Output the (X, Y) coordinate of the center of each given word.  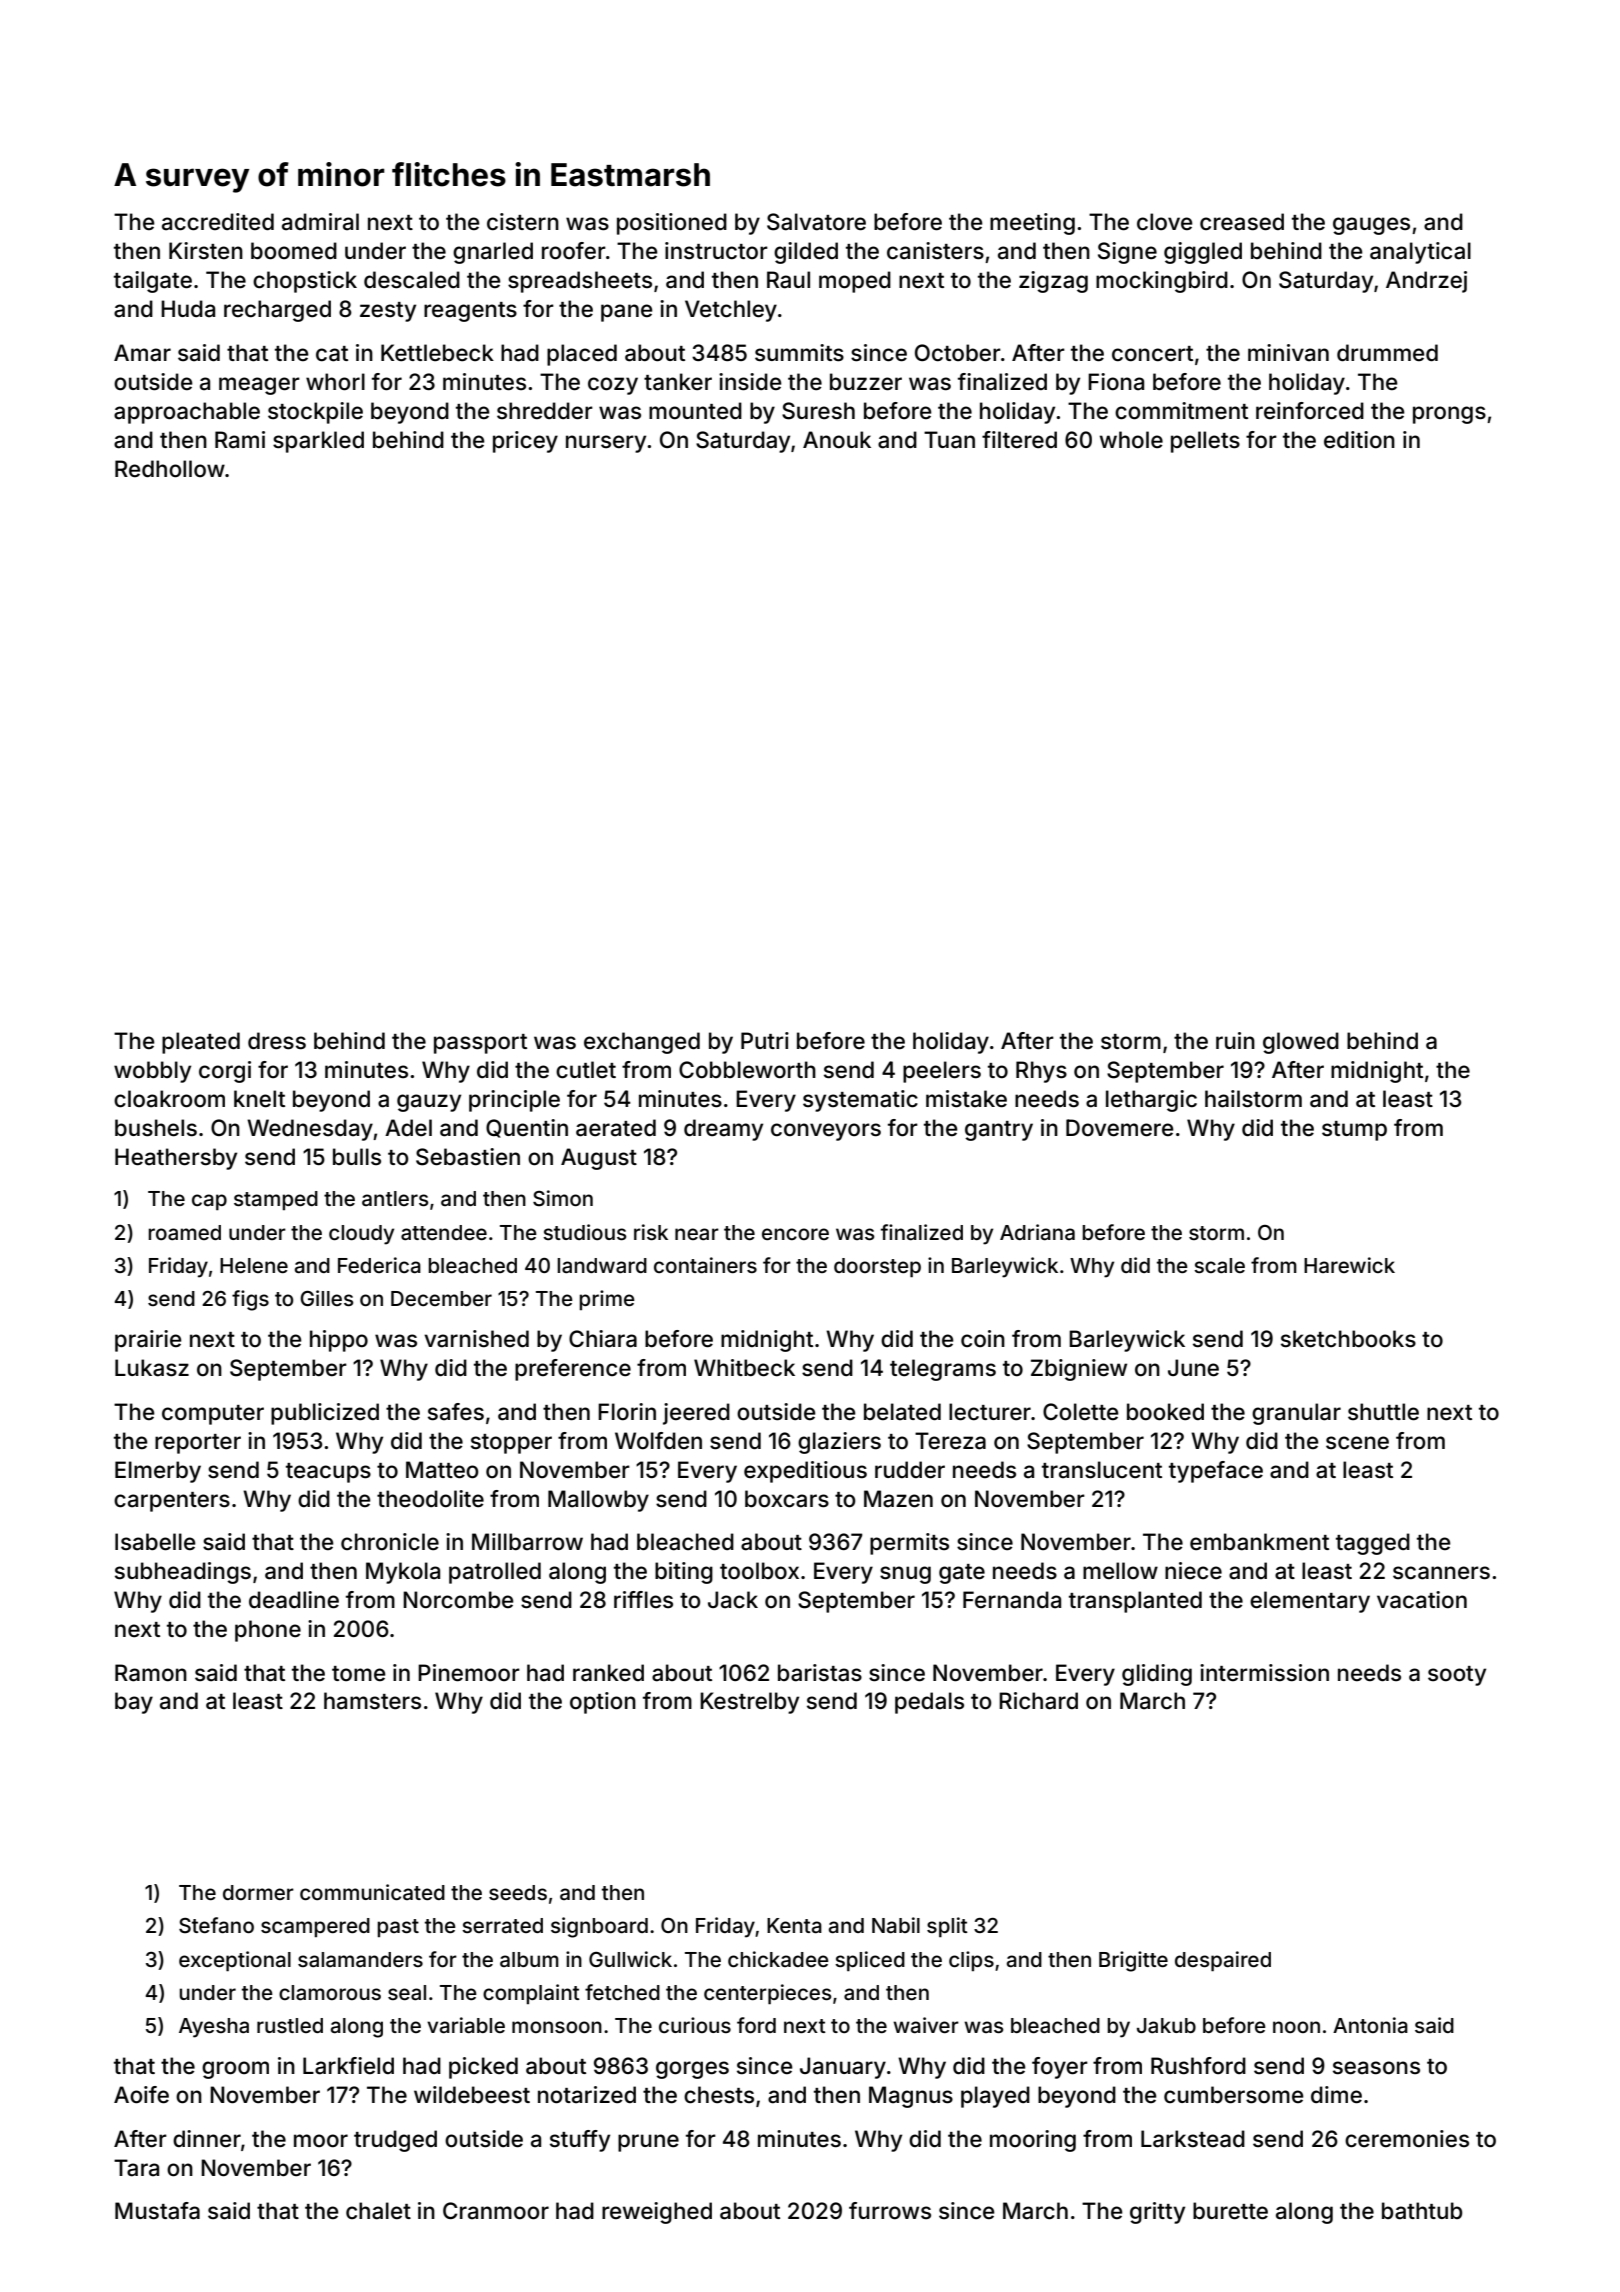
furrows (890, 2211)
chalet (378, 2211)
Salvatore (816, 222)
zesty (388, 312)
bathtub (1422, 2211)
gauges (1371, 226)
